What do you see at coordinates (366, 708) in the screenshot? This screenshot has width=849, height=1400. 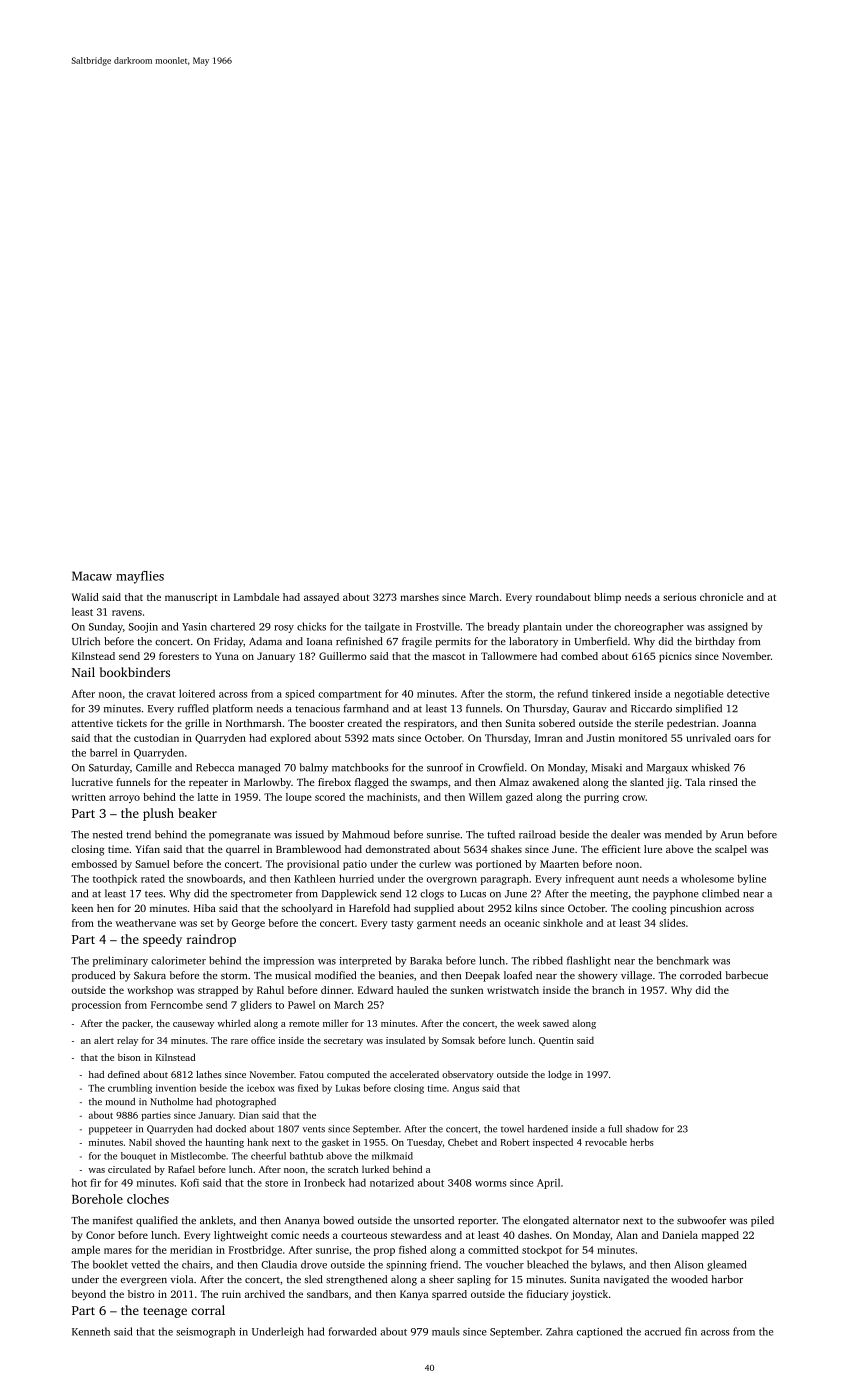 I see `farmhand` at bounding box center [366, 708].
